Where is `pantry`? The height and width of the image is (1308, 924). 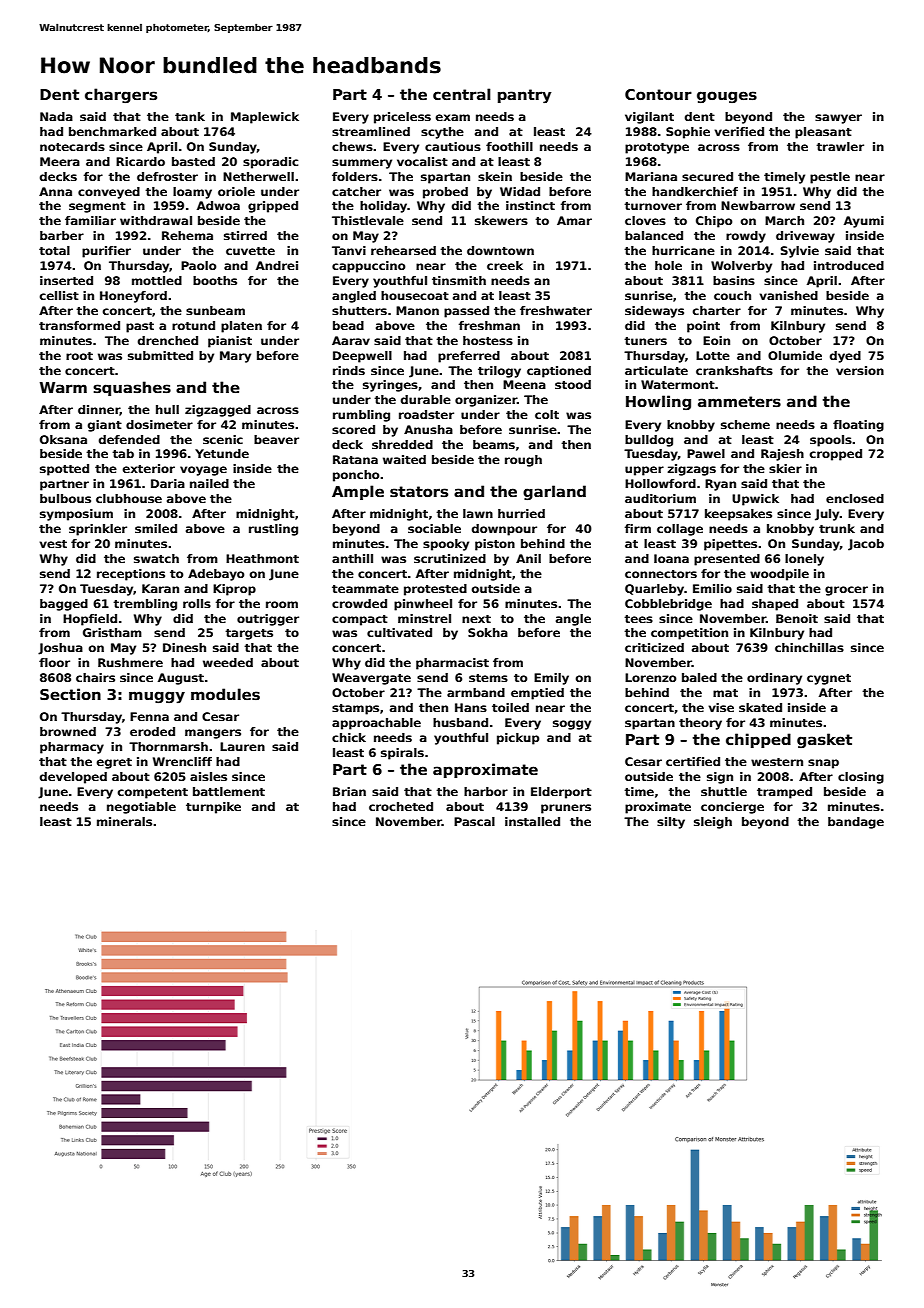
pantry is located at coordinates (525, 96).
